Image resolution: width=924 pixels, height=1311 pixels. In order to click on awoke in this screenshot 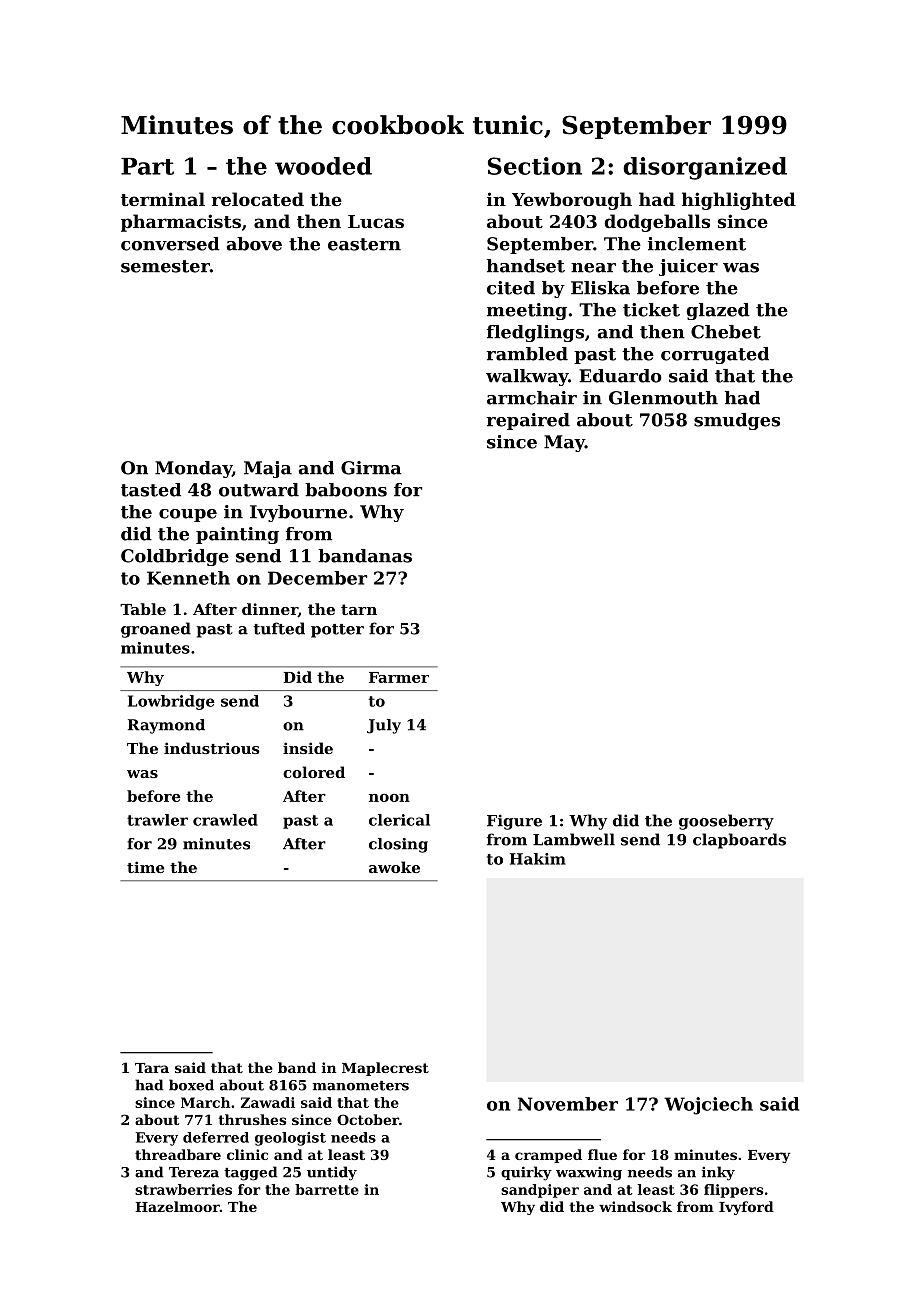, I will do `click(394, 867)`.
